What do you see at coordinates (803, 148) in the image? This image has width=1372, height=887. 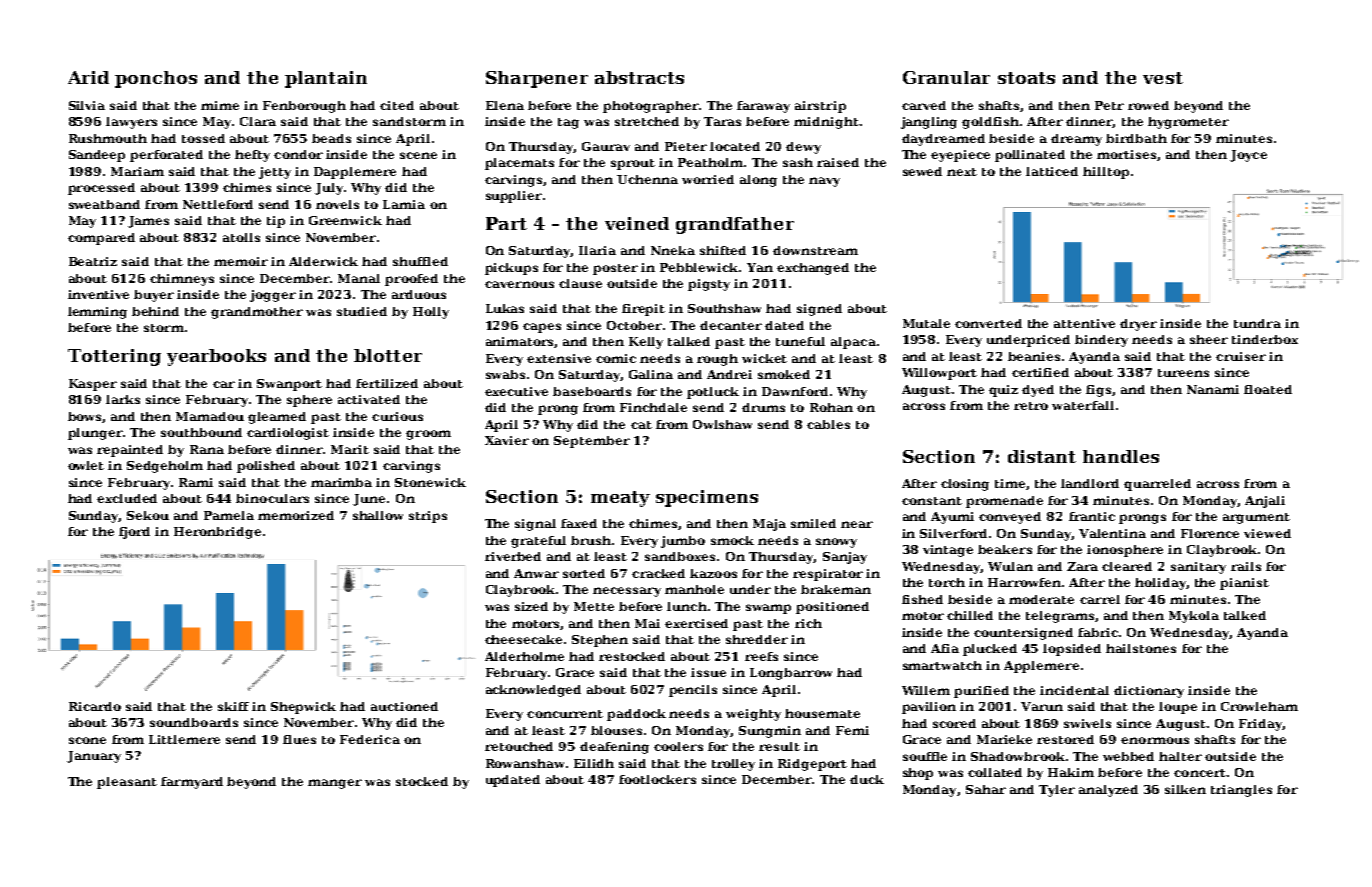 I see `dewy` at bounding box center [803, 148].
